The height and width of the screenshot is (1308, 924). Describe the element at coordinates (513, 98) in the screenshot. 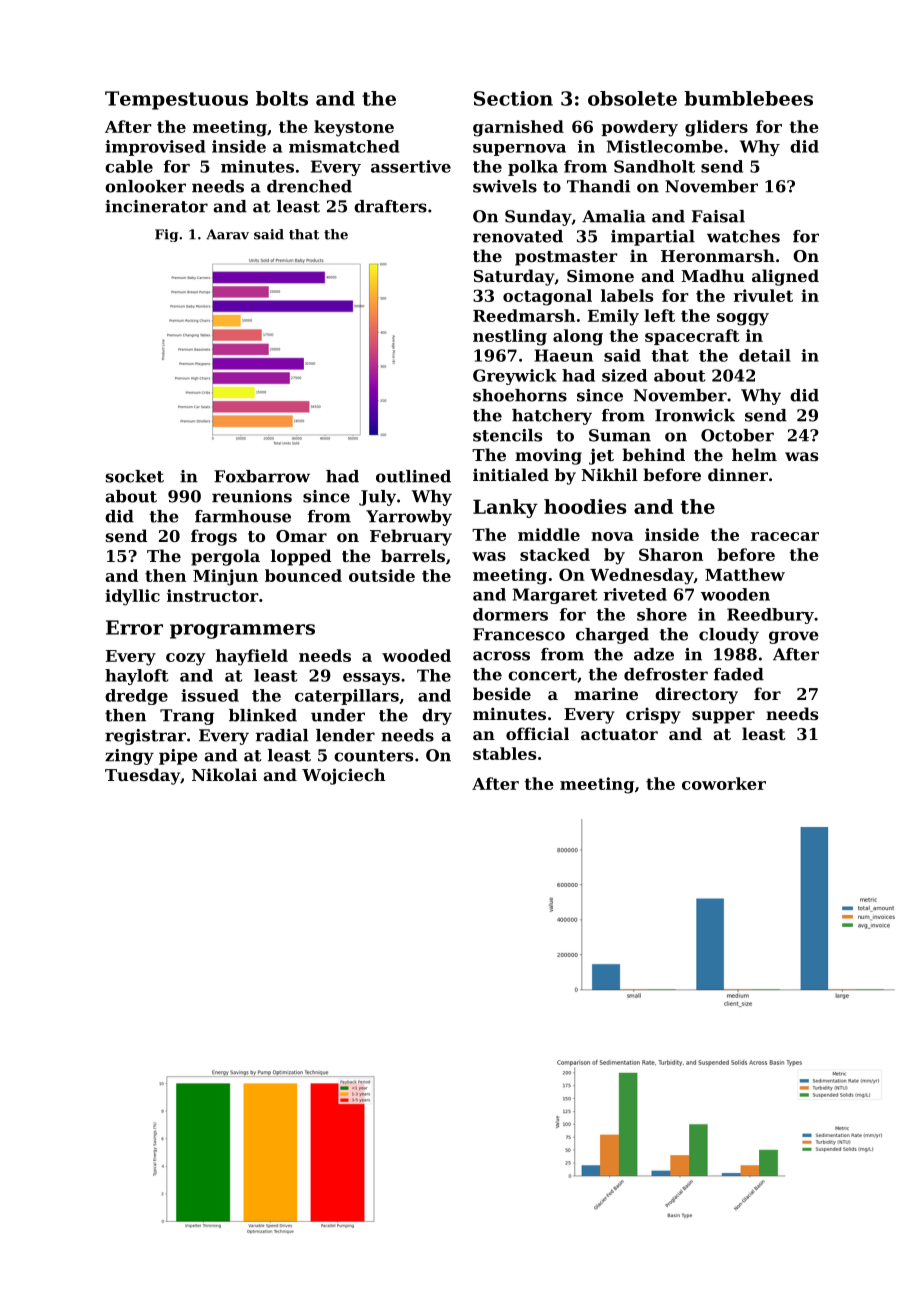

I see `Section` at that location.
